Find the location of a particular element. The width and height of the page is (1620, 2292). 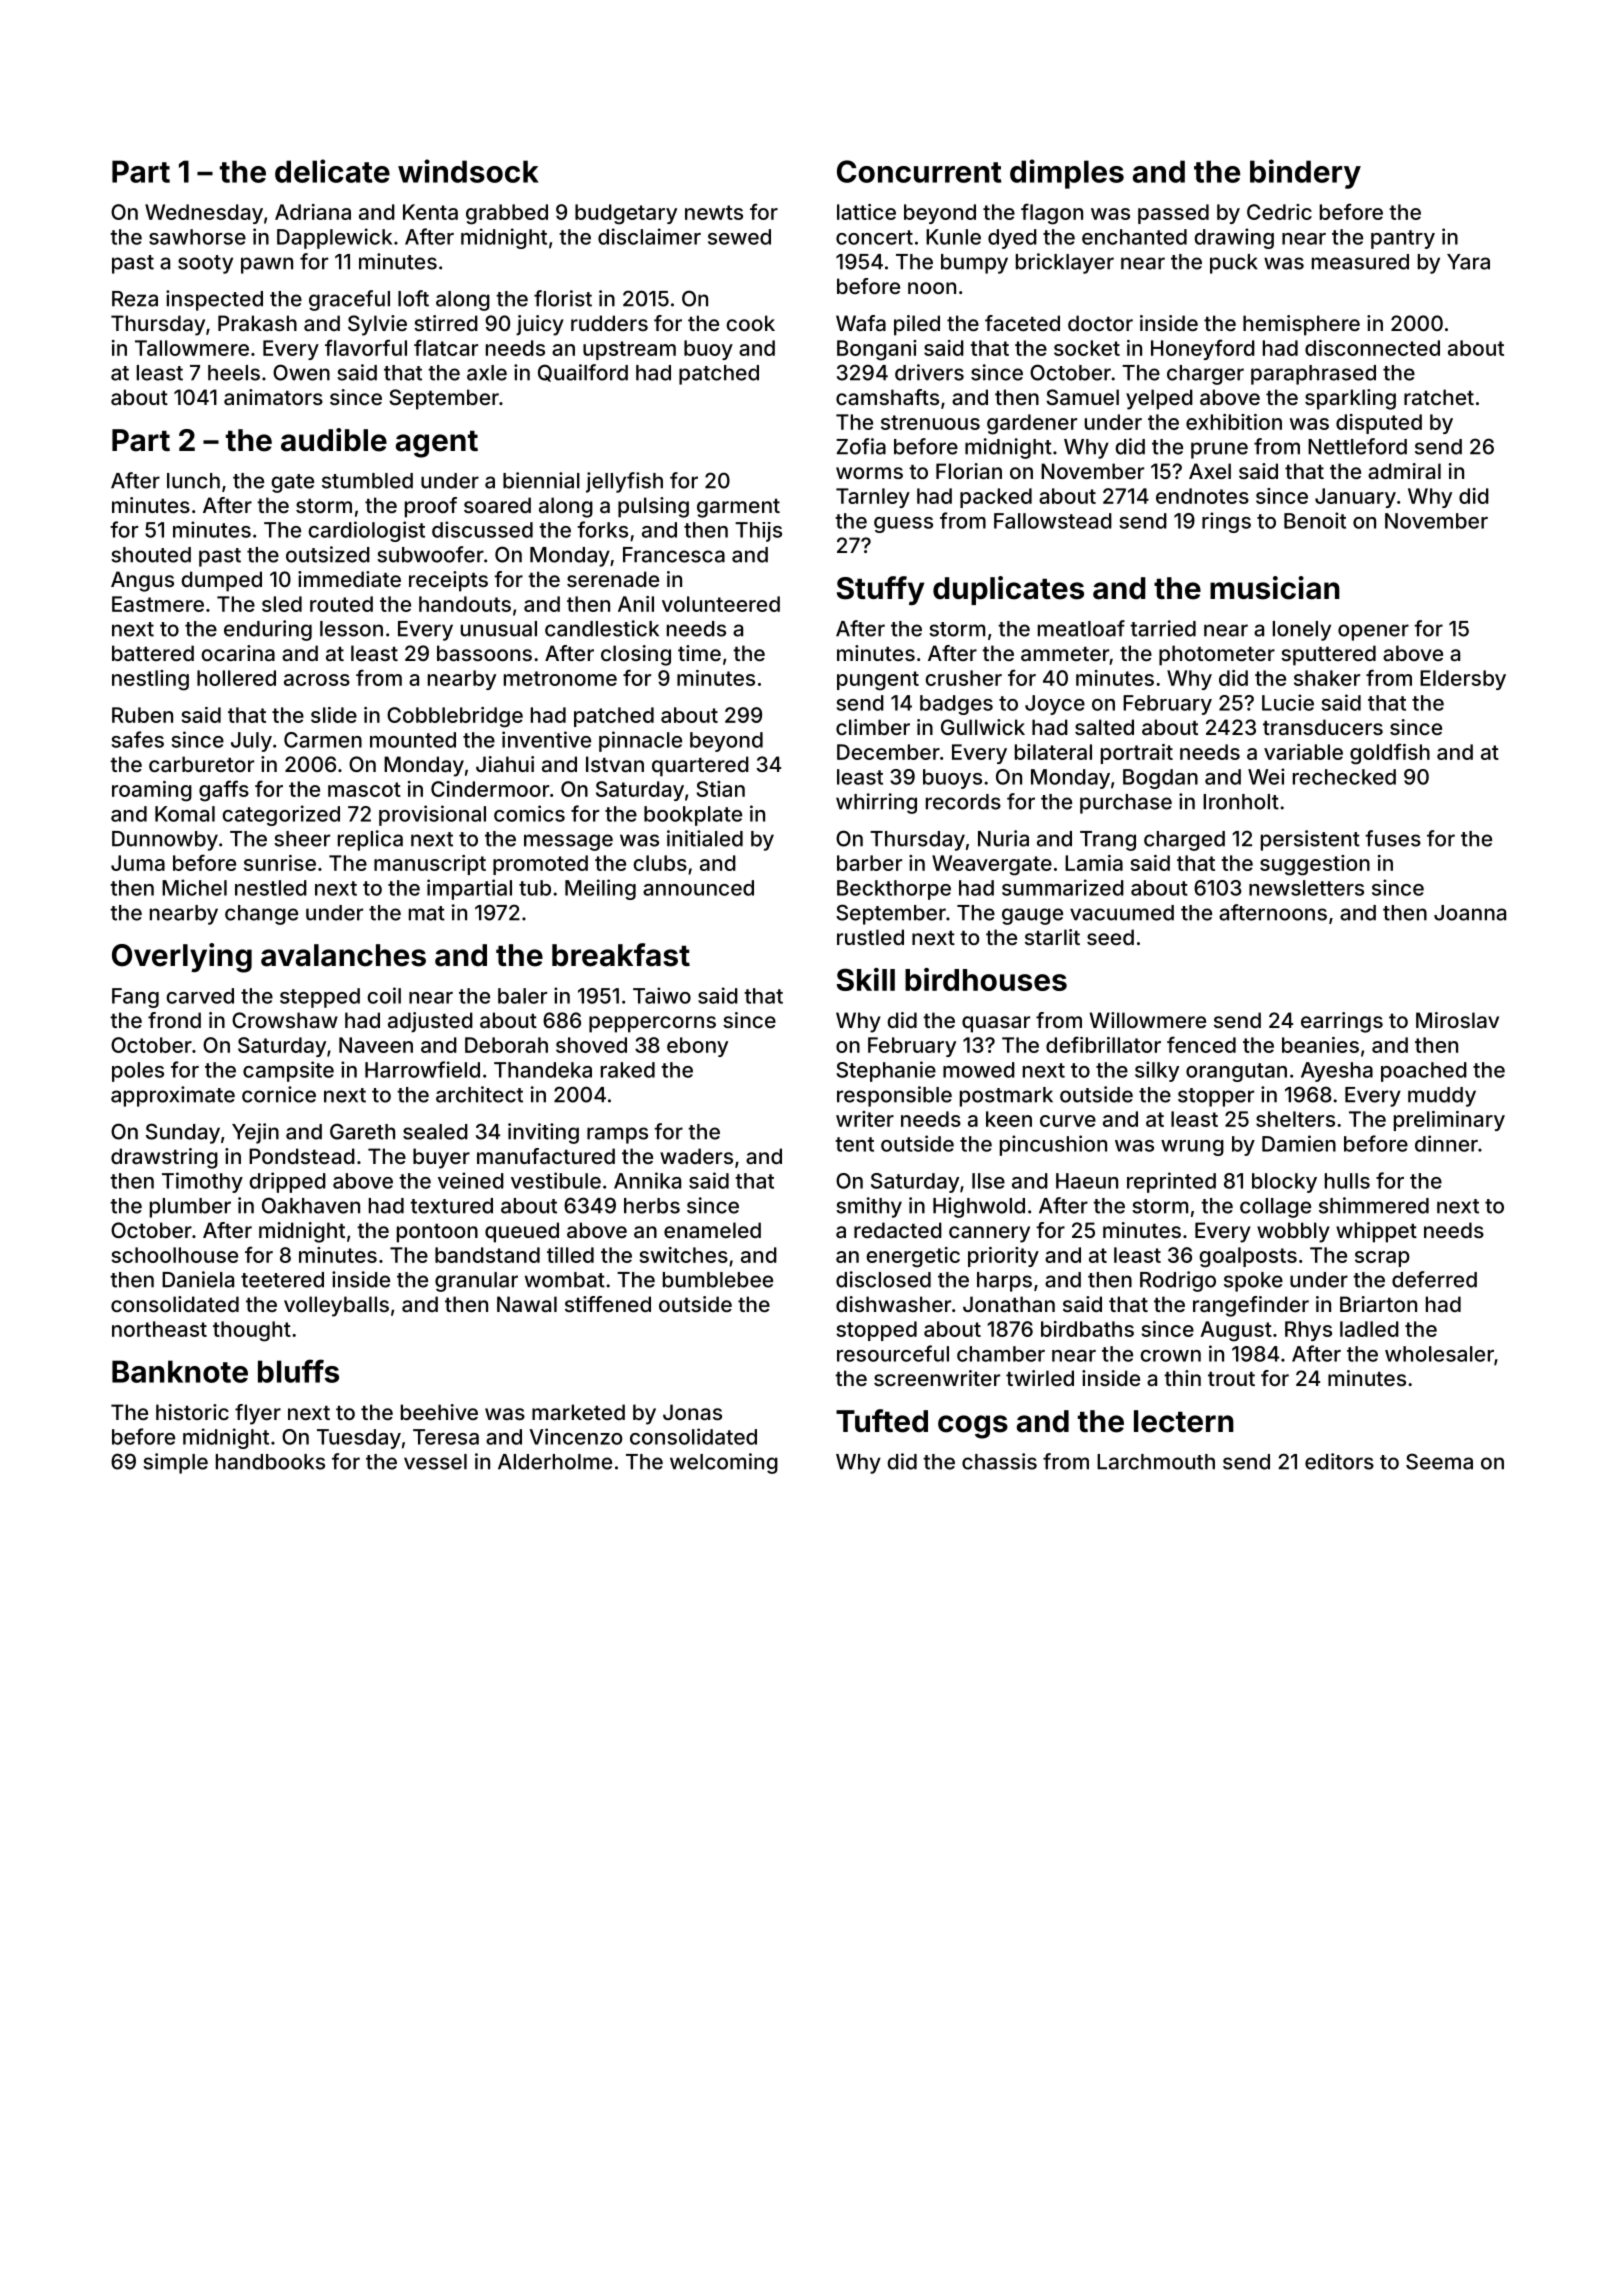

charged is located at coordinates (1184, 841).
